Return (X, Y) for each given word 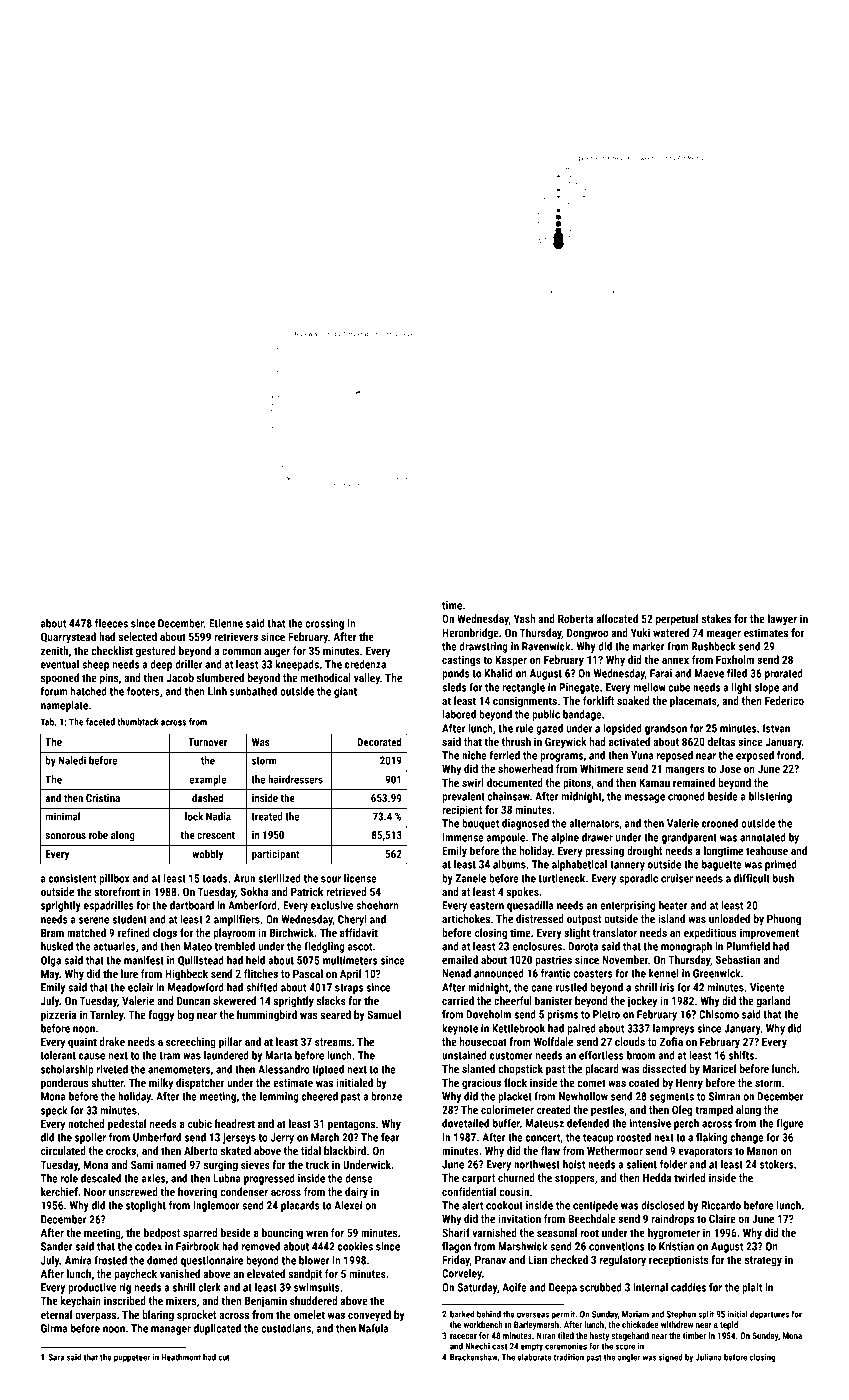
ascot (360, 947)
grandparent (689, 838)
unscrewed (133, 1191)
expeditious (710, 934)
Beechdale (592, 1218)
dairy (356, 1193)
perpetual (677, 620)
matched (86, 932)
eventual (60, 664)
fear (390, 1137)
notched (86, 1123)
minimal (63, 816)
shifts (741, 1055)
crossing (324, 624)
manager (171, 1330)
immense (463, 837)
